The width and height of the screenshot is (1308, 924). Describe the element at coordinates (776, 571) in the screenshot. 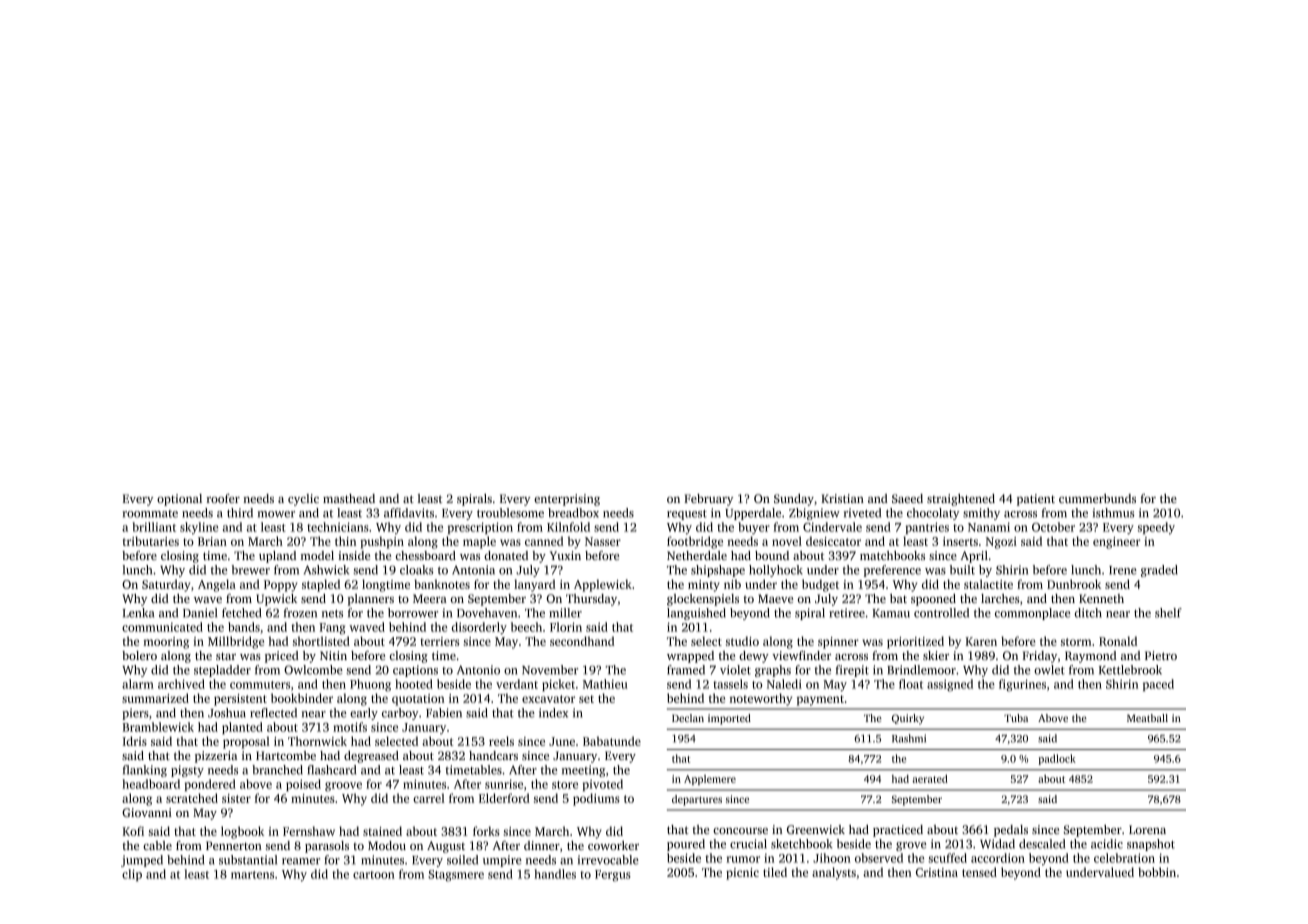

I see `hollyhock` at that location.
